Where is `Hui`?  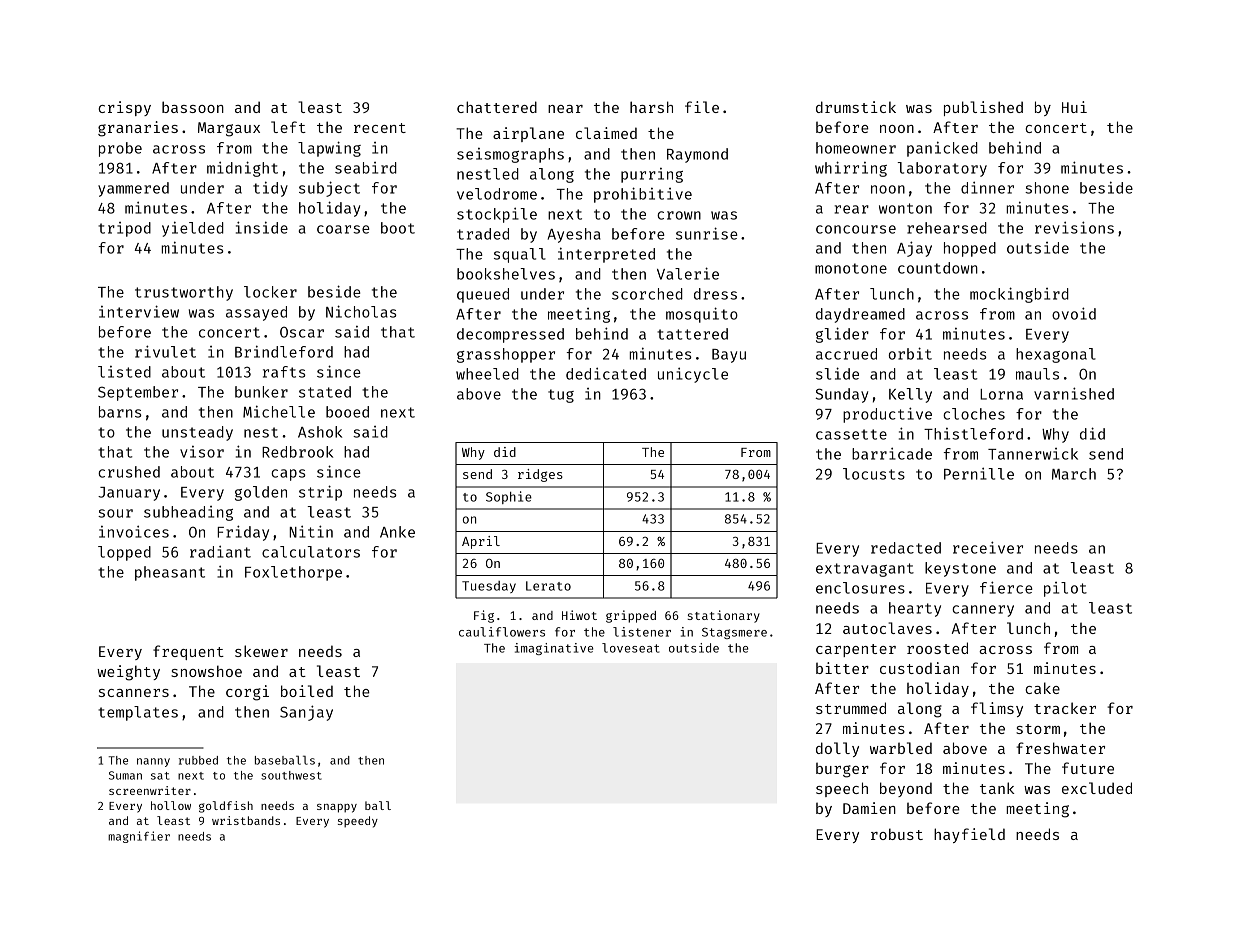
Hui is located at coordinates (1074, 107).
